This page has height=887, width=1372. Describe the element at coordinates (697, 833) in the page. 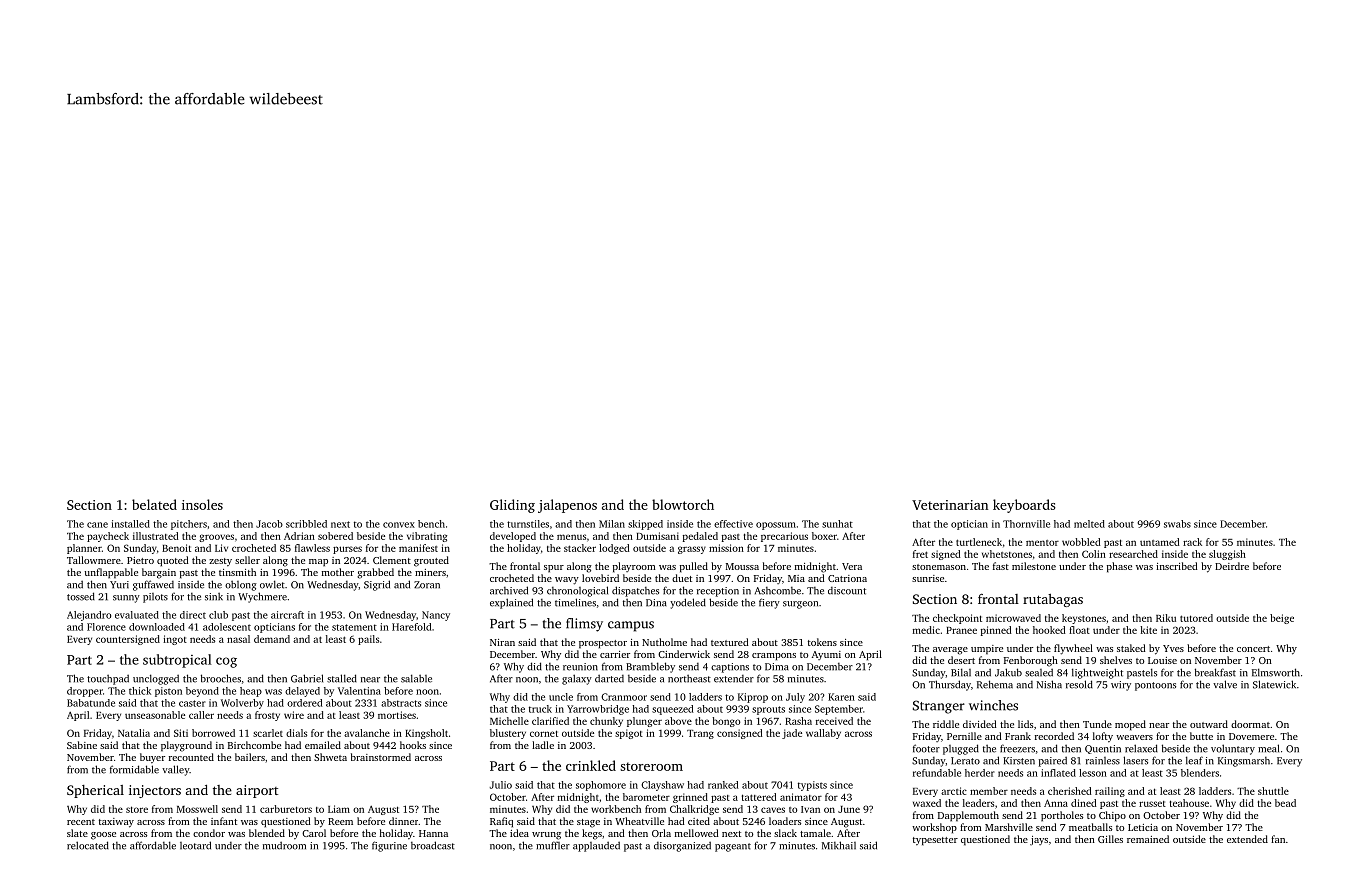

I see `mellowed` at that location.
